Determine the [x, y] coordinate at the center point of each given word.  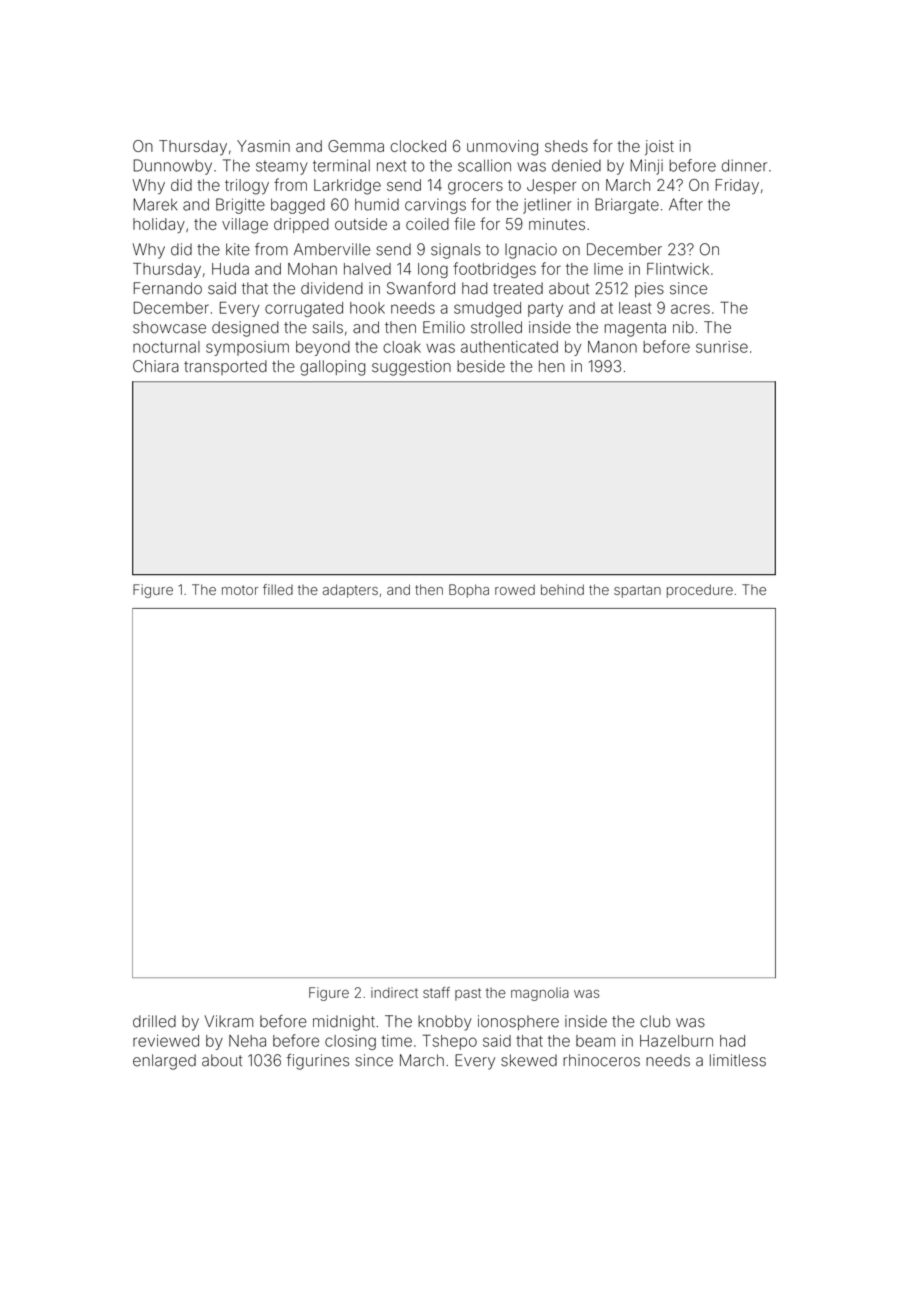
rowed [515, 589]
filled [278, 589]
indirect [394, 992]
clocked [418, 146]
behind [562, 589]
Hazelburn [676, 1041]
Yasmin [263, 146]
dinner [744, 165]
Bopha [469, 591]
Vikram [229, 1021]
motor [240, 590]
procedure [700, 591]
